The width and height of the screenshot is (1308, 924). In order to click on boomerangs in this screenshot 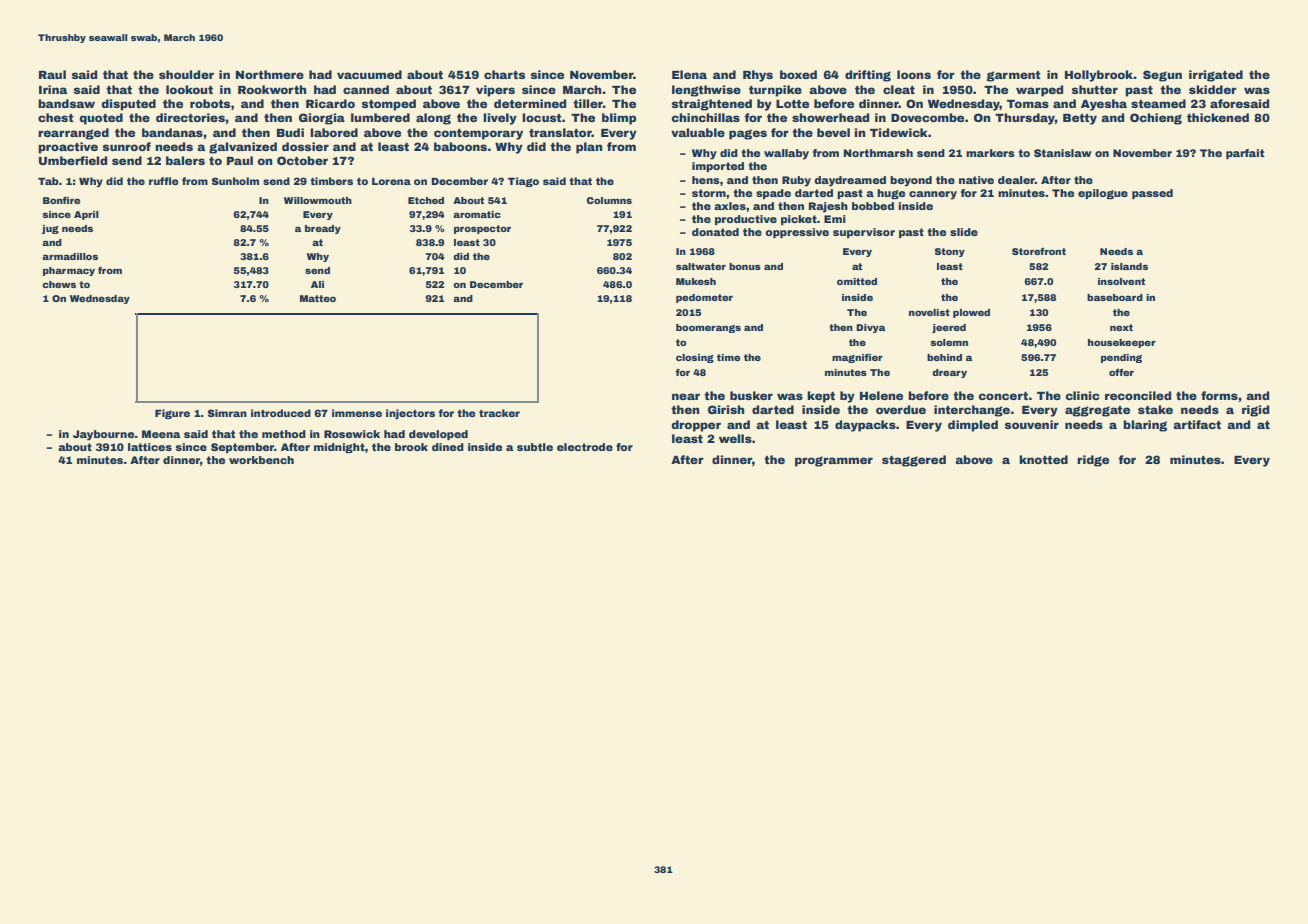, I will do `click(708, 328)`.
